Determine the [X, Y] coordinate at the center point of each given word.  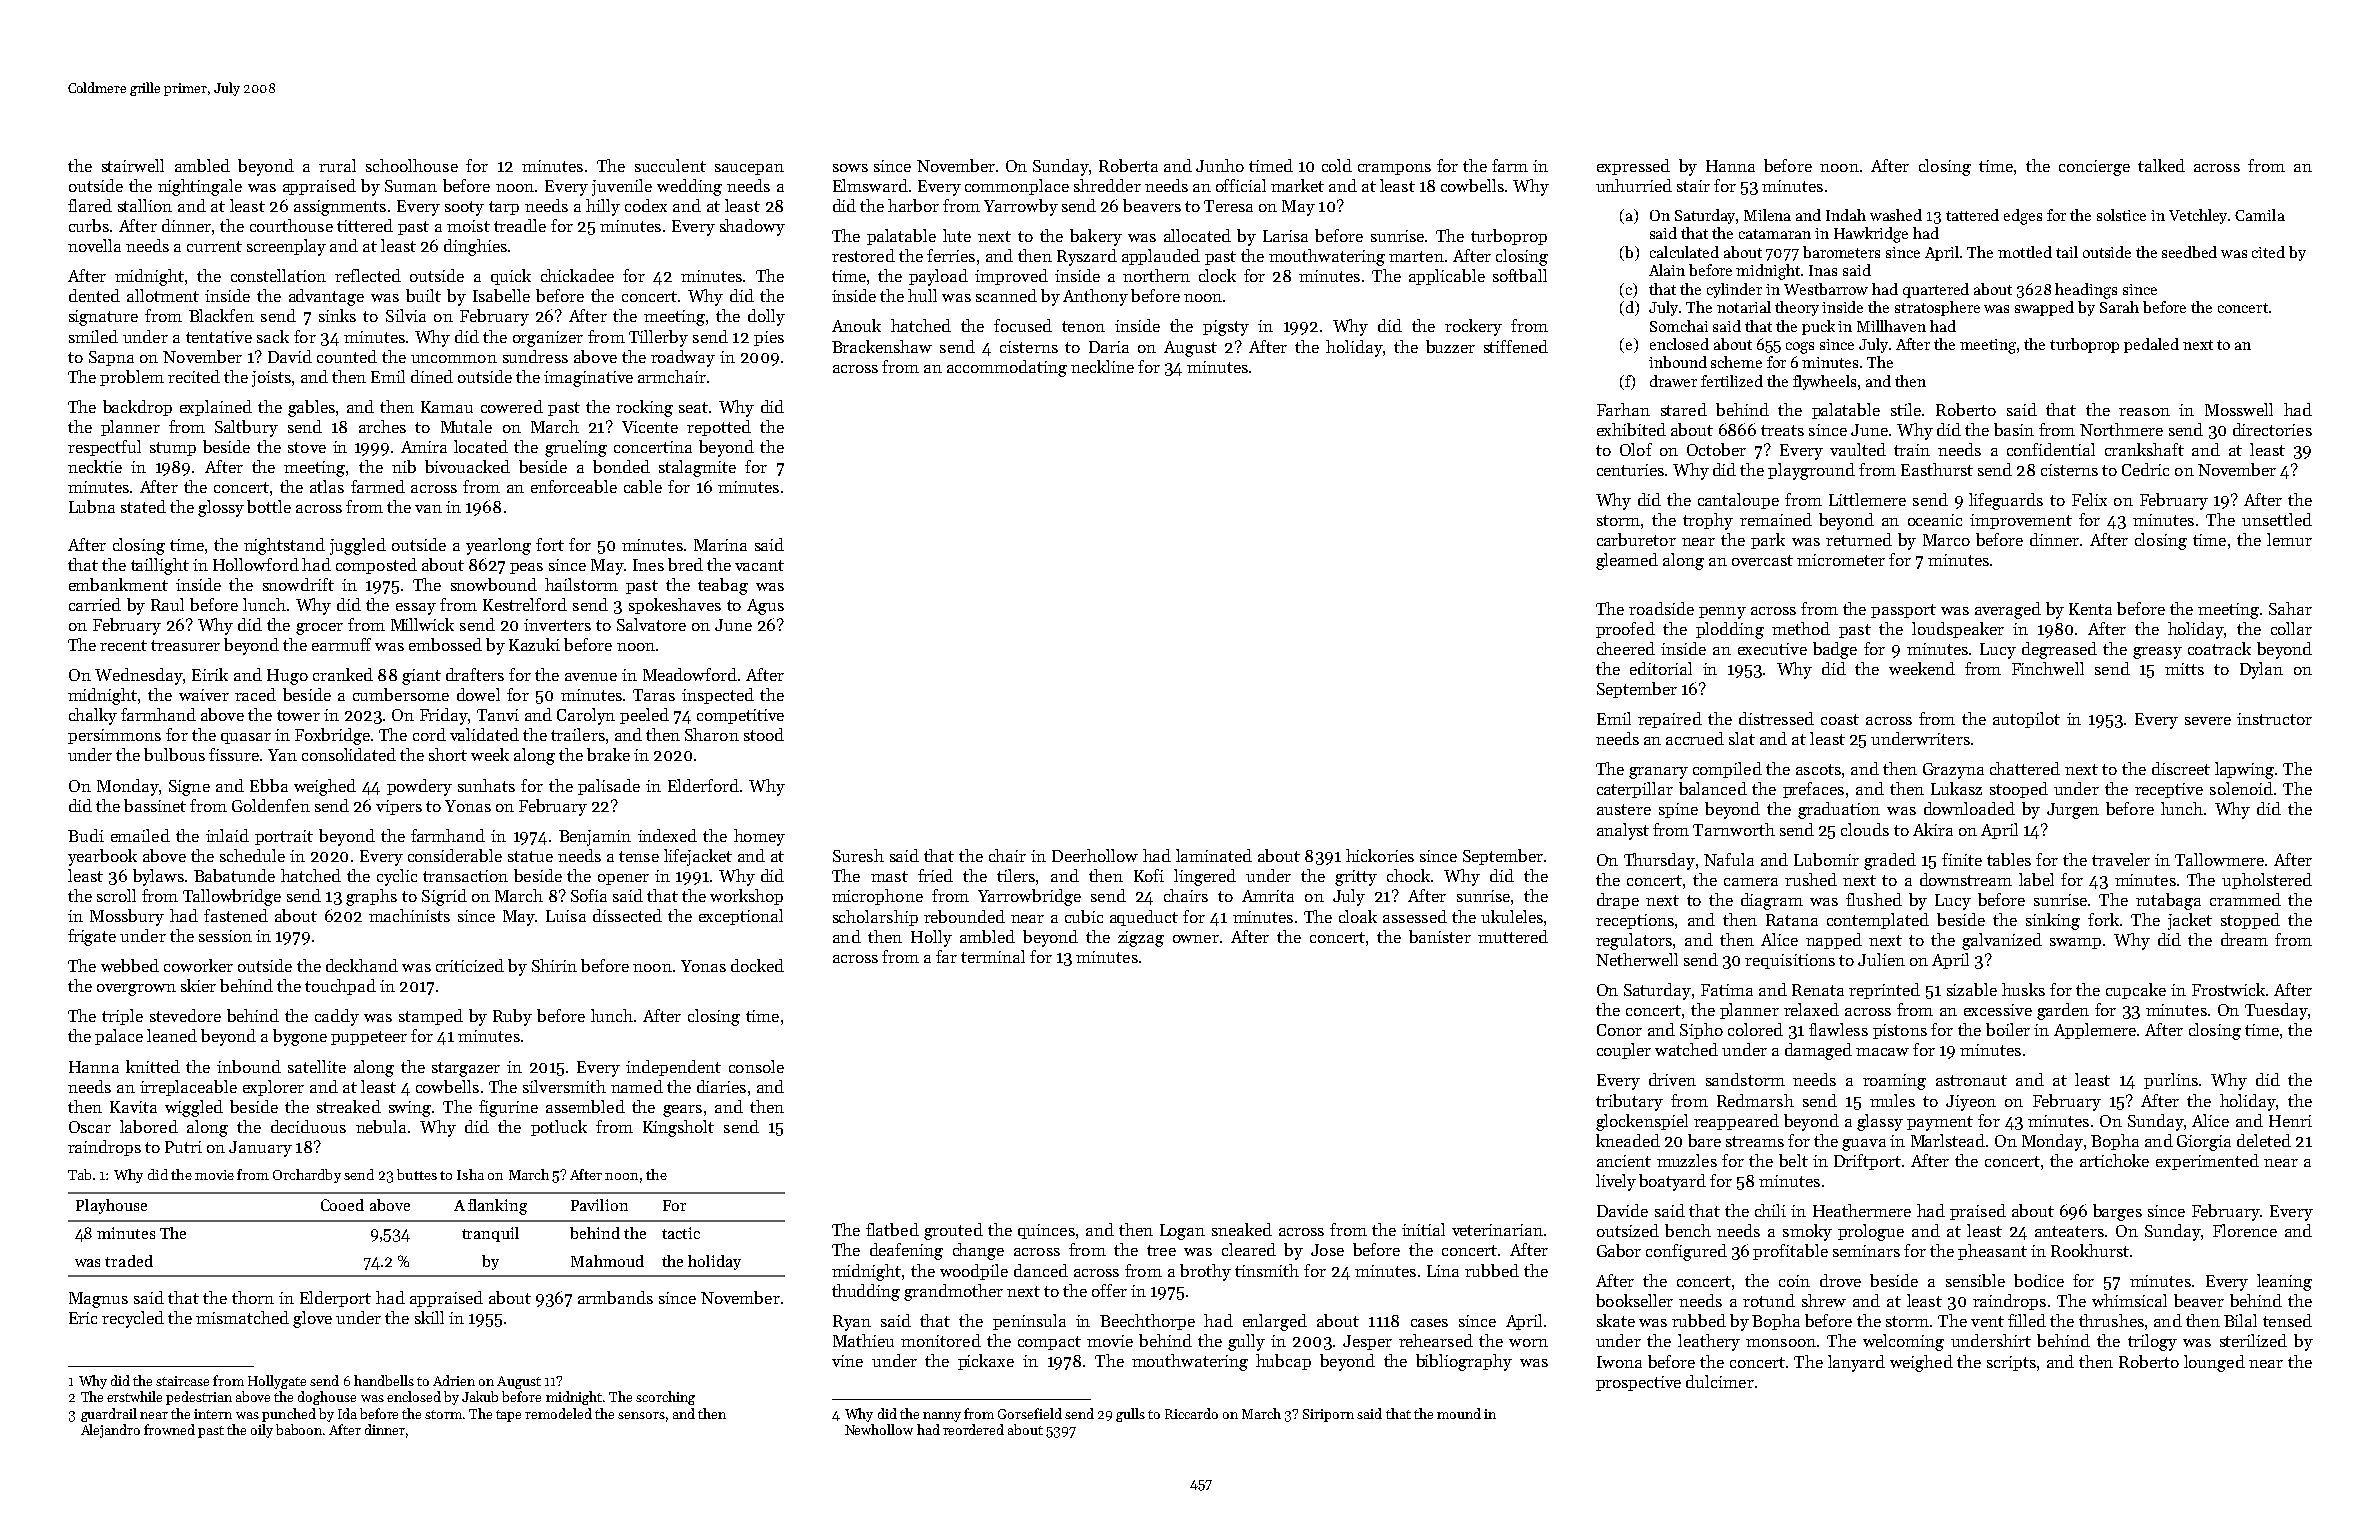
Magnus [98, 1300]
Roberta [1128, 165]
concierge [2094, 168]
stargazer [466, 1069]
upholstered [2267, 881]
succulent [670, 165]
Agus [765, 607]
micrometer [1841, 560]
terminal [993, 956]
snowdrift [298, 584]
